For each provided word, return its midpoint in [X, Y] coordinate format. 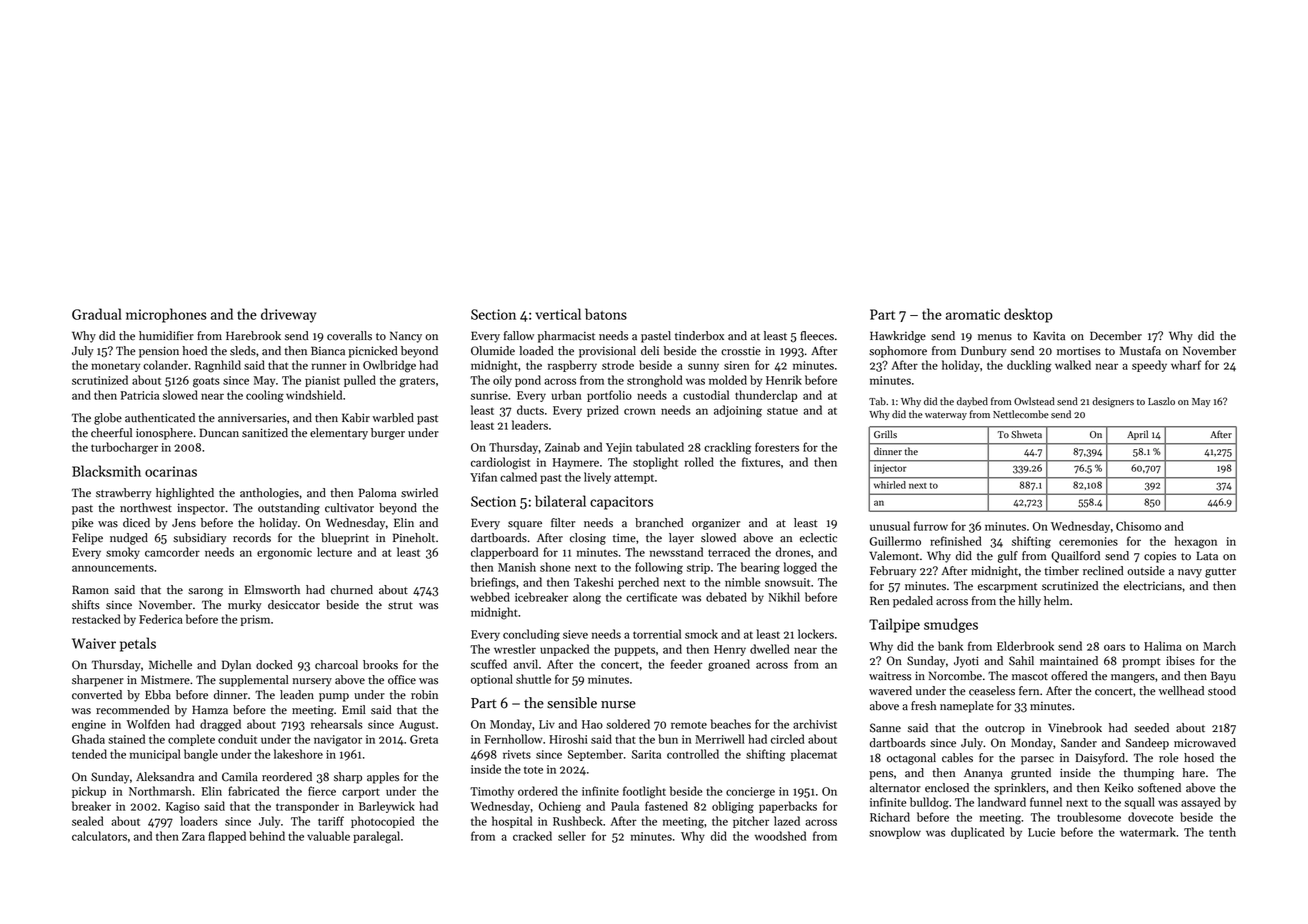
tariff [331, 821]
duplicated [978, 833]
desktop [1028, 315]
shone [555, 567]
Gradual [97, 314]
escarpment [1007, 588]
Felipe [87, 539]
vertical [558, 314]
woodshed [780, 836]
